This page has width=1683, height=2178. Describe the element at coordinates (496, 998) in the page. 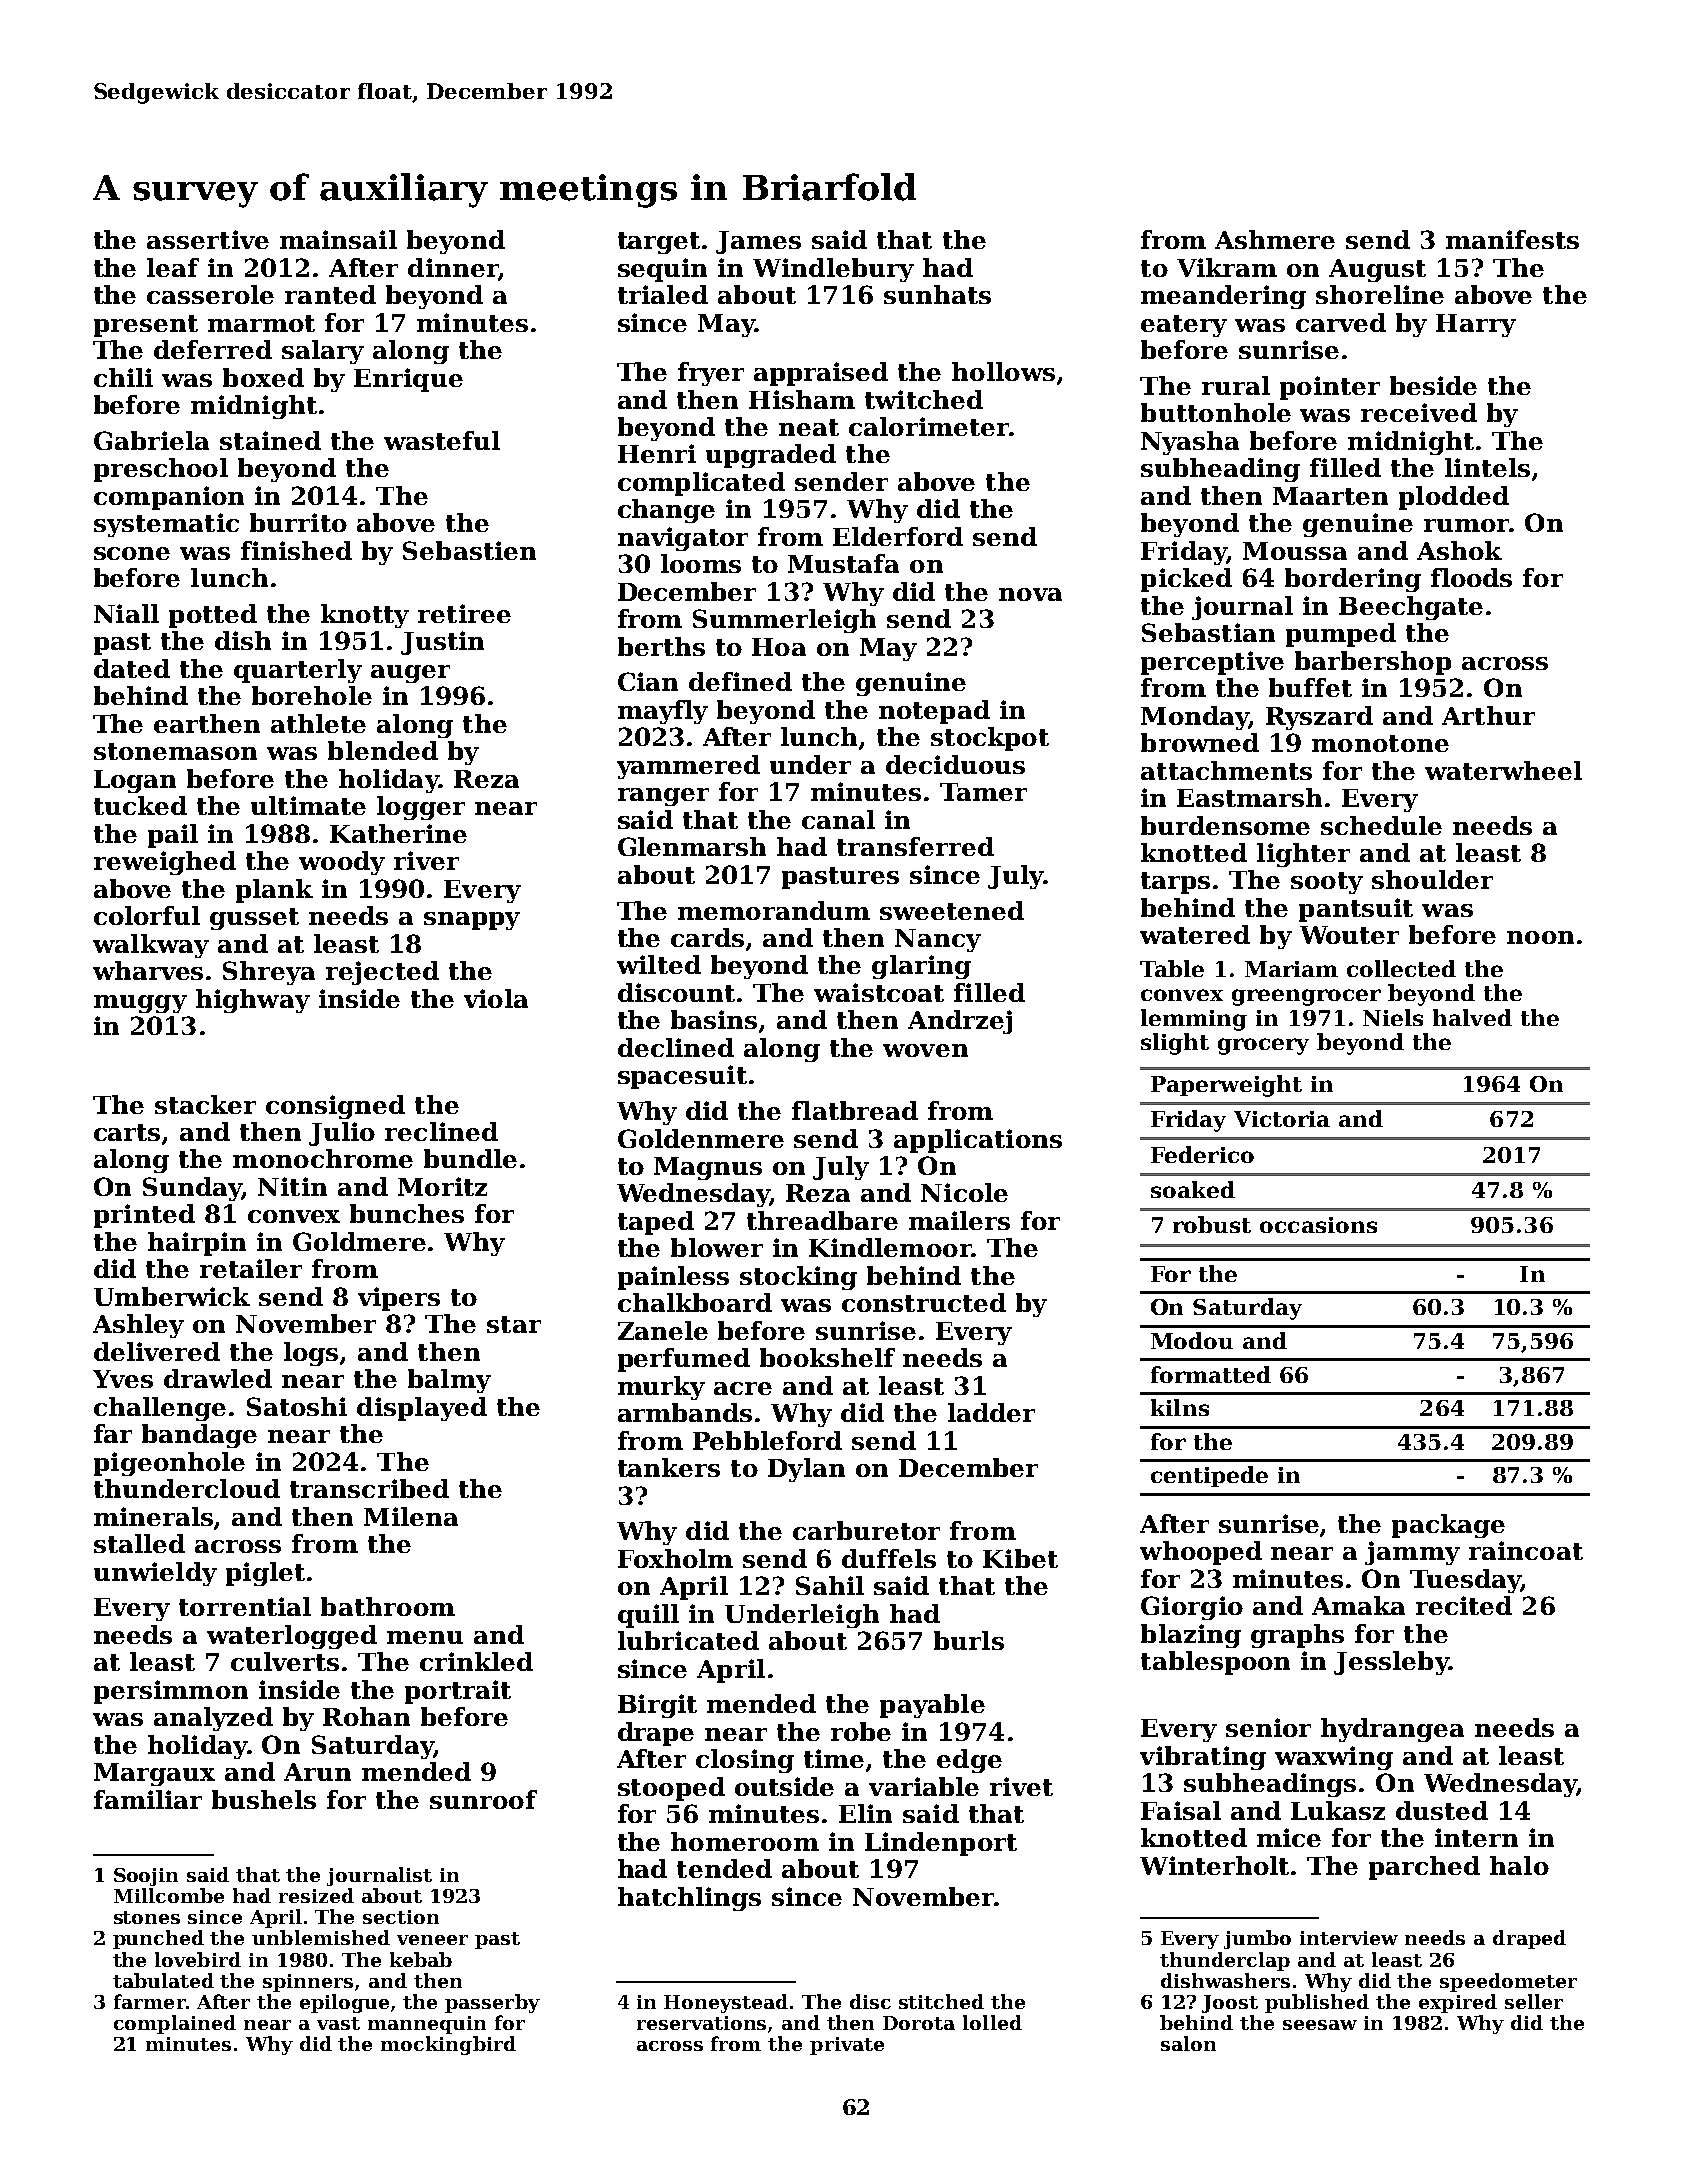

I see `viola` at that location.
